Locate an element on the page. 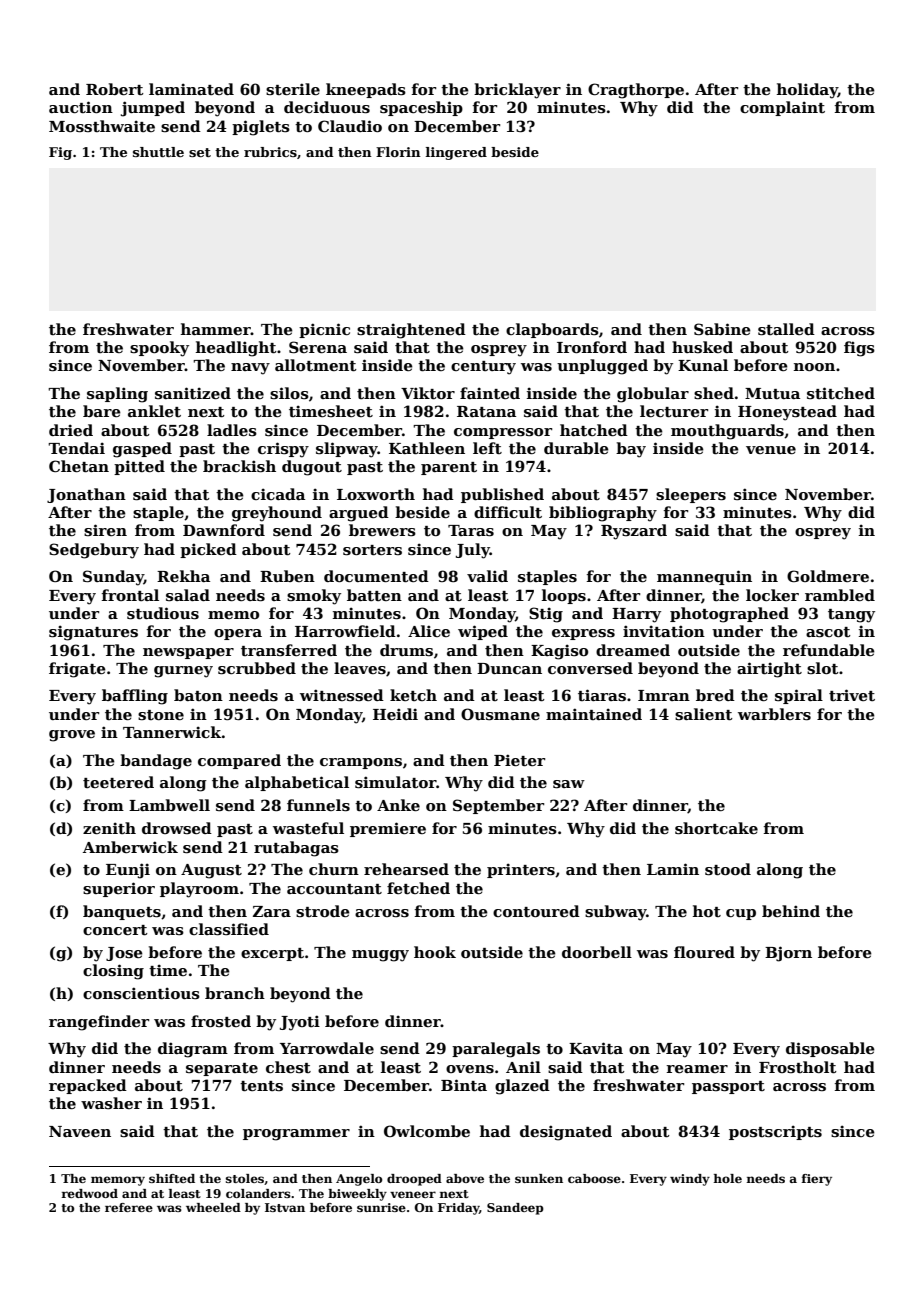 The width and height of the image is (924, 1308). lingered is located at coordinates (456, 153).
